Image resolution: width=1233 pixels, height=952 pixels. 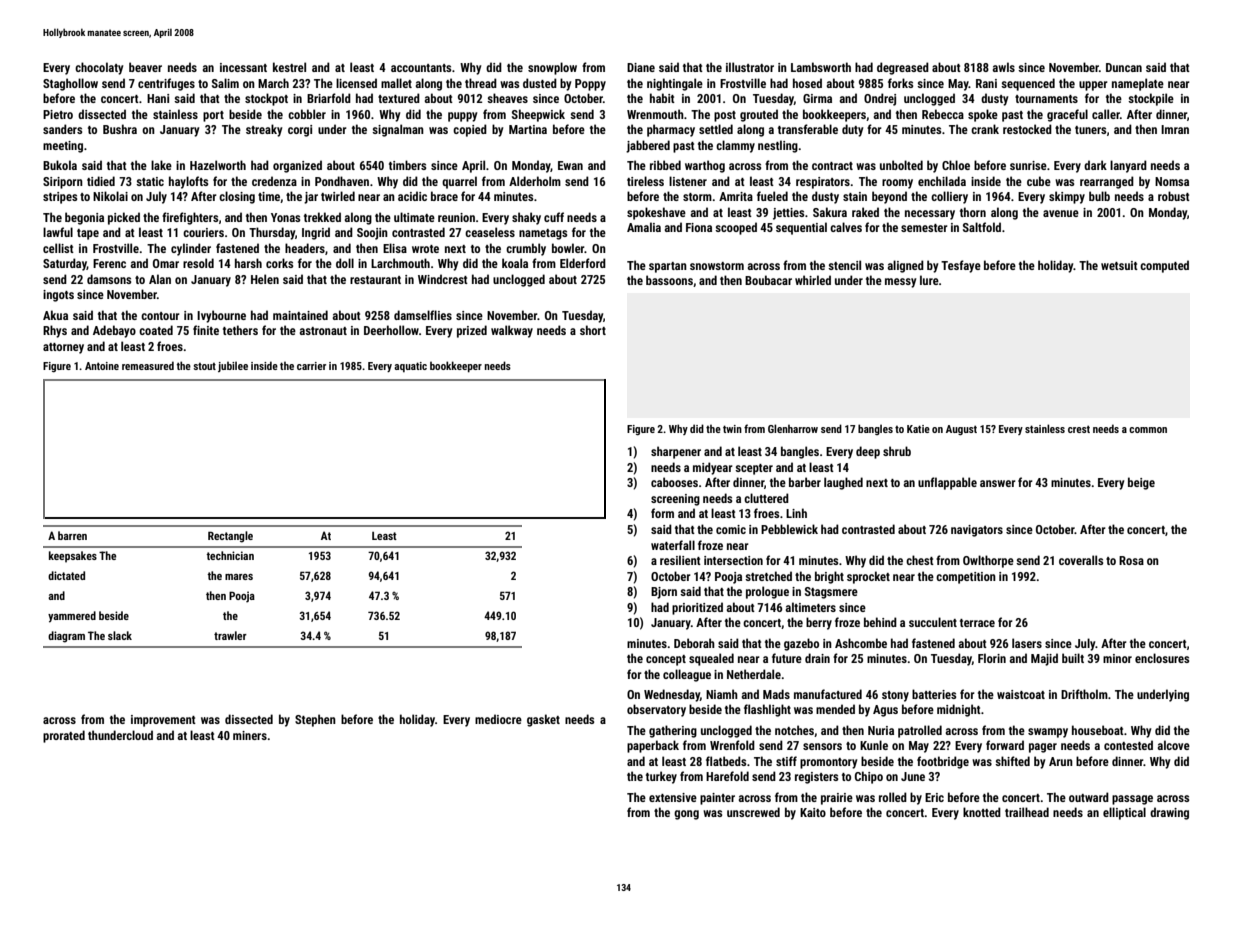 I want to click on snowplow, so click(x=552, y=68).
